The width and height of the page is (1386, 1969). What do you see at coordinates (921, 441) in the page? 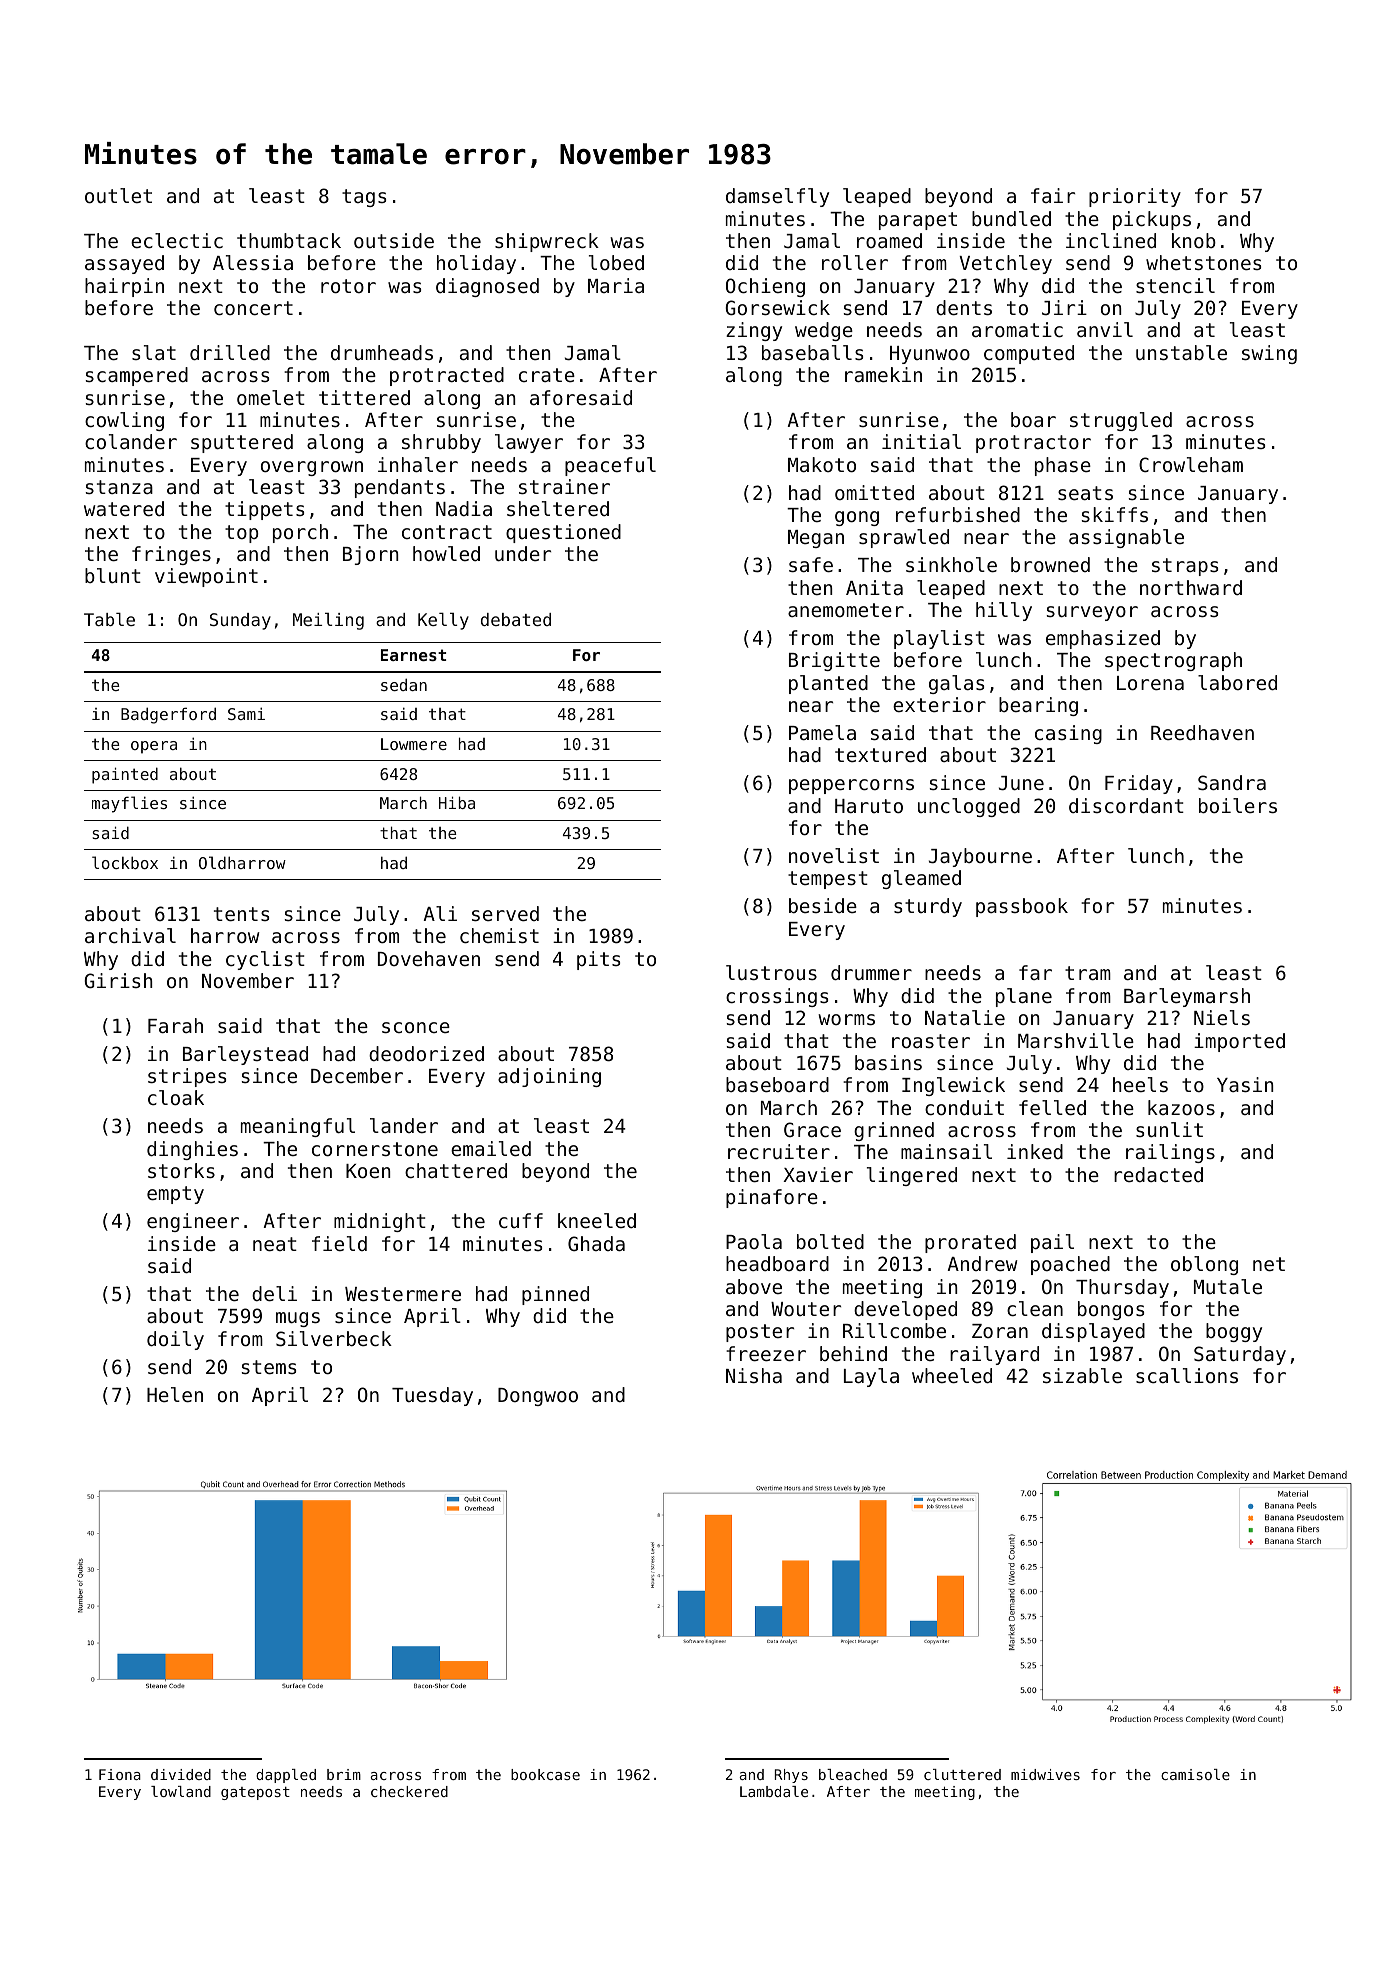
I see `initial` at bounding box center [921, 441].
